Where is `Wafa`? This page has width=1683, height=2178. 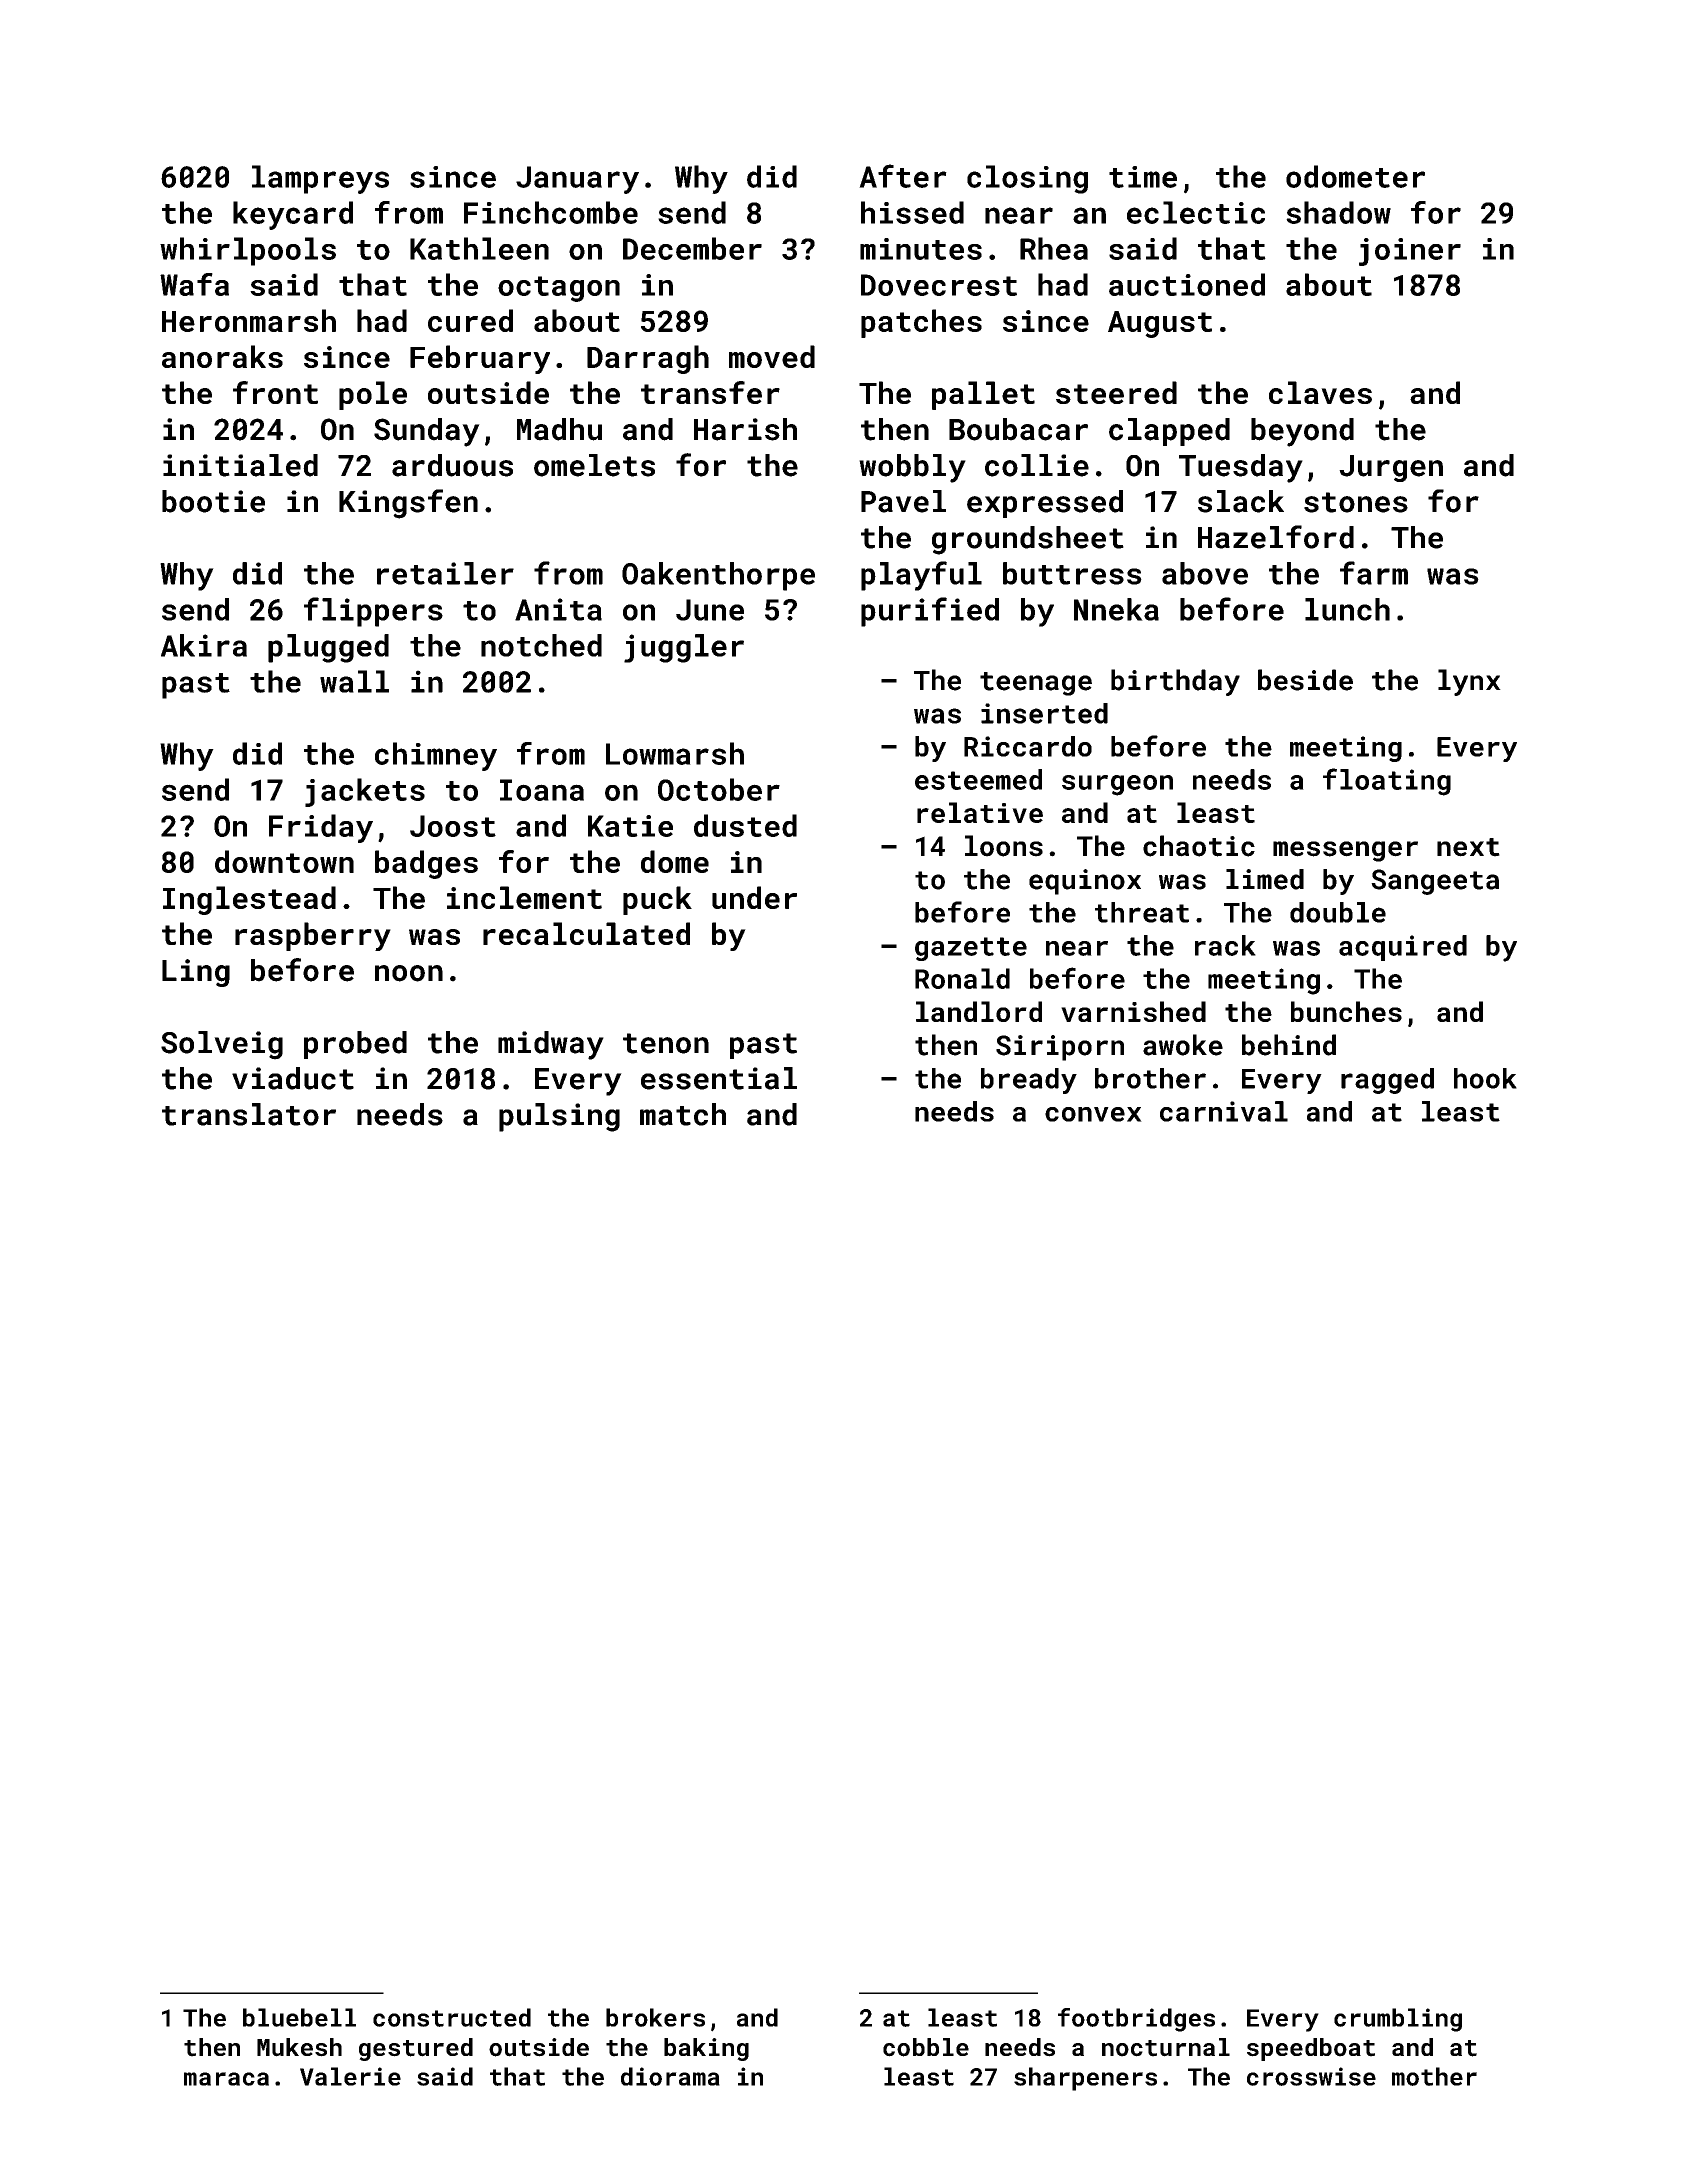
Wafa is located at coordinates (194, 284).
